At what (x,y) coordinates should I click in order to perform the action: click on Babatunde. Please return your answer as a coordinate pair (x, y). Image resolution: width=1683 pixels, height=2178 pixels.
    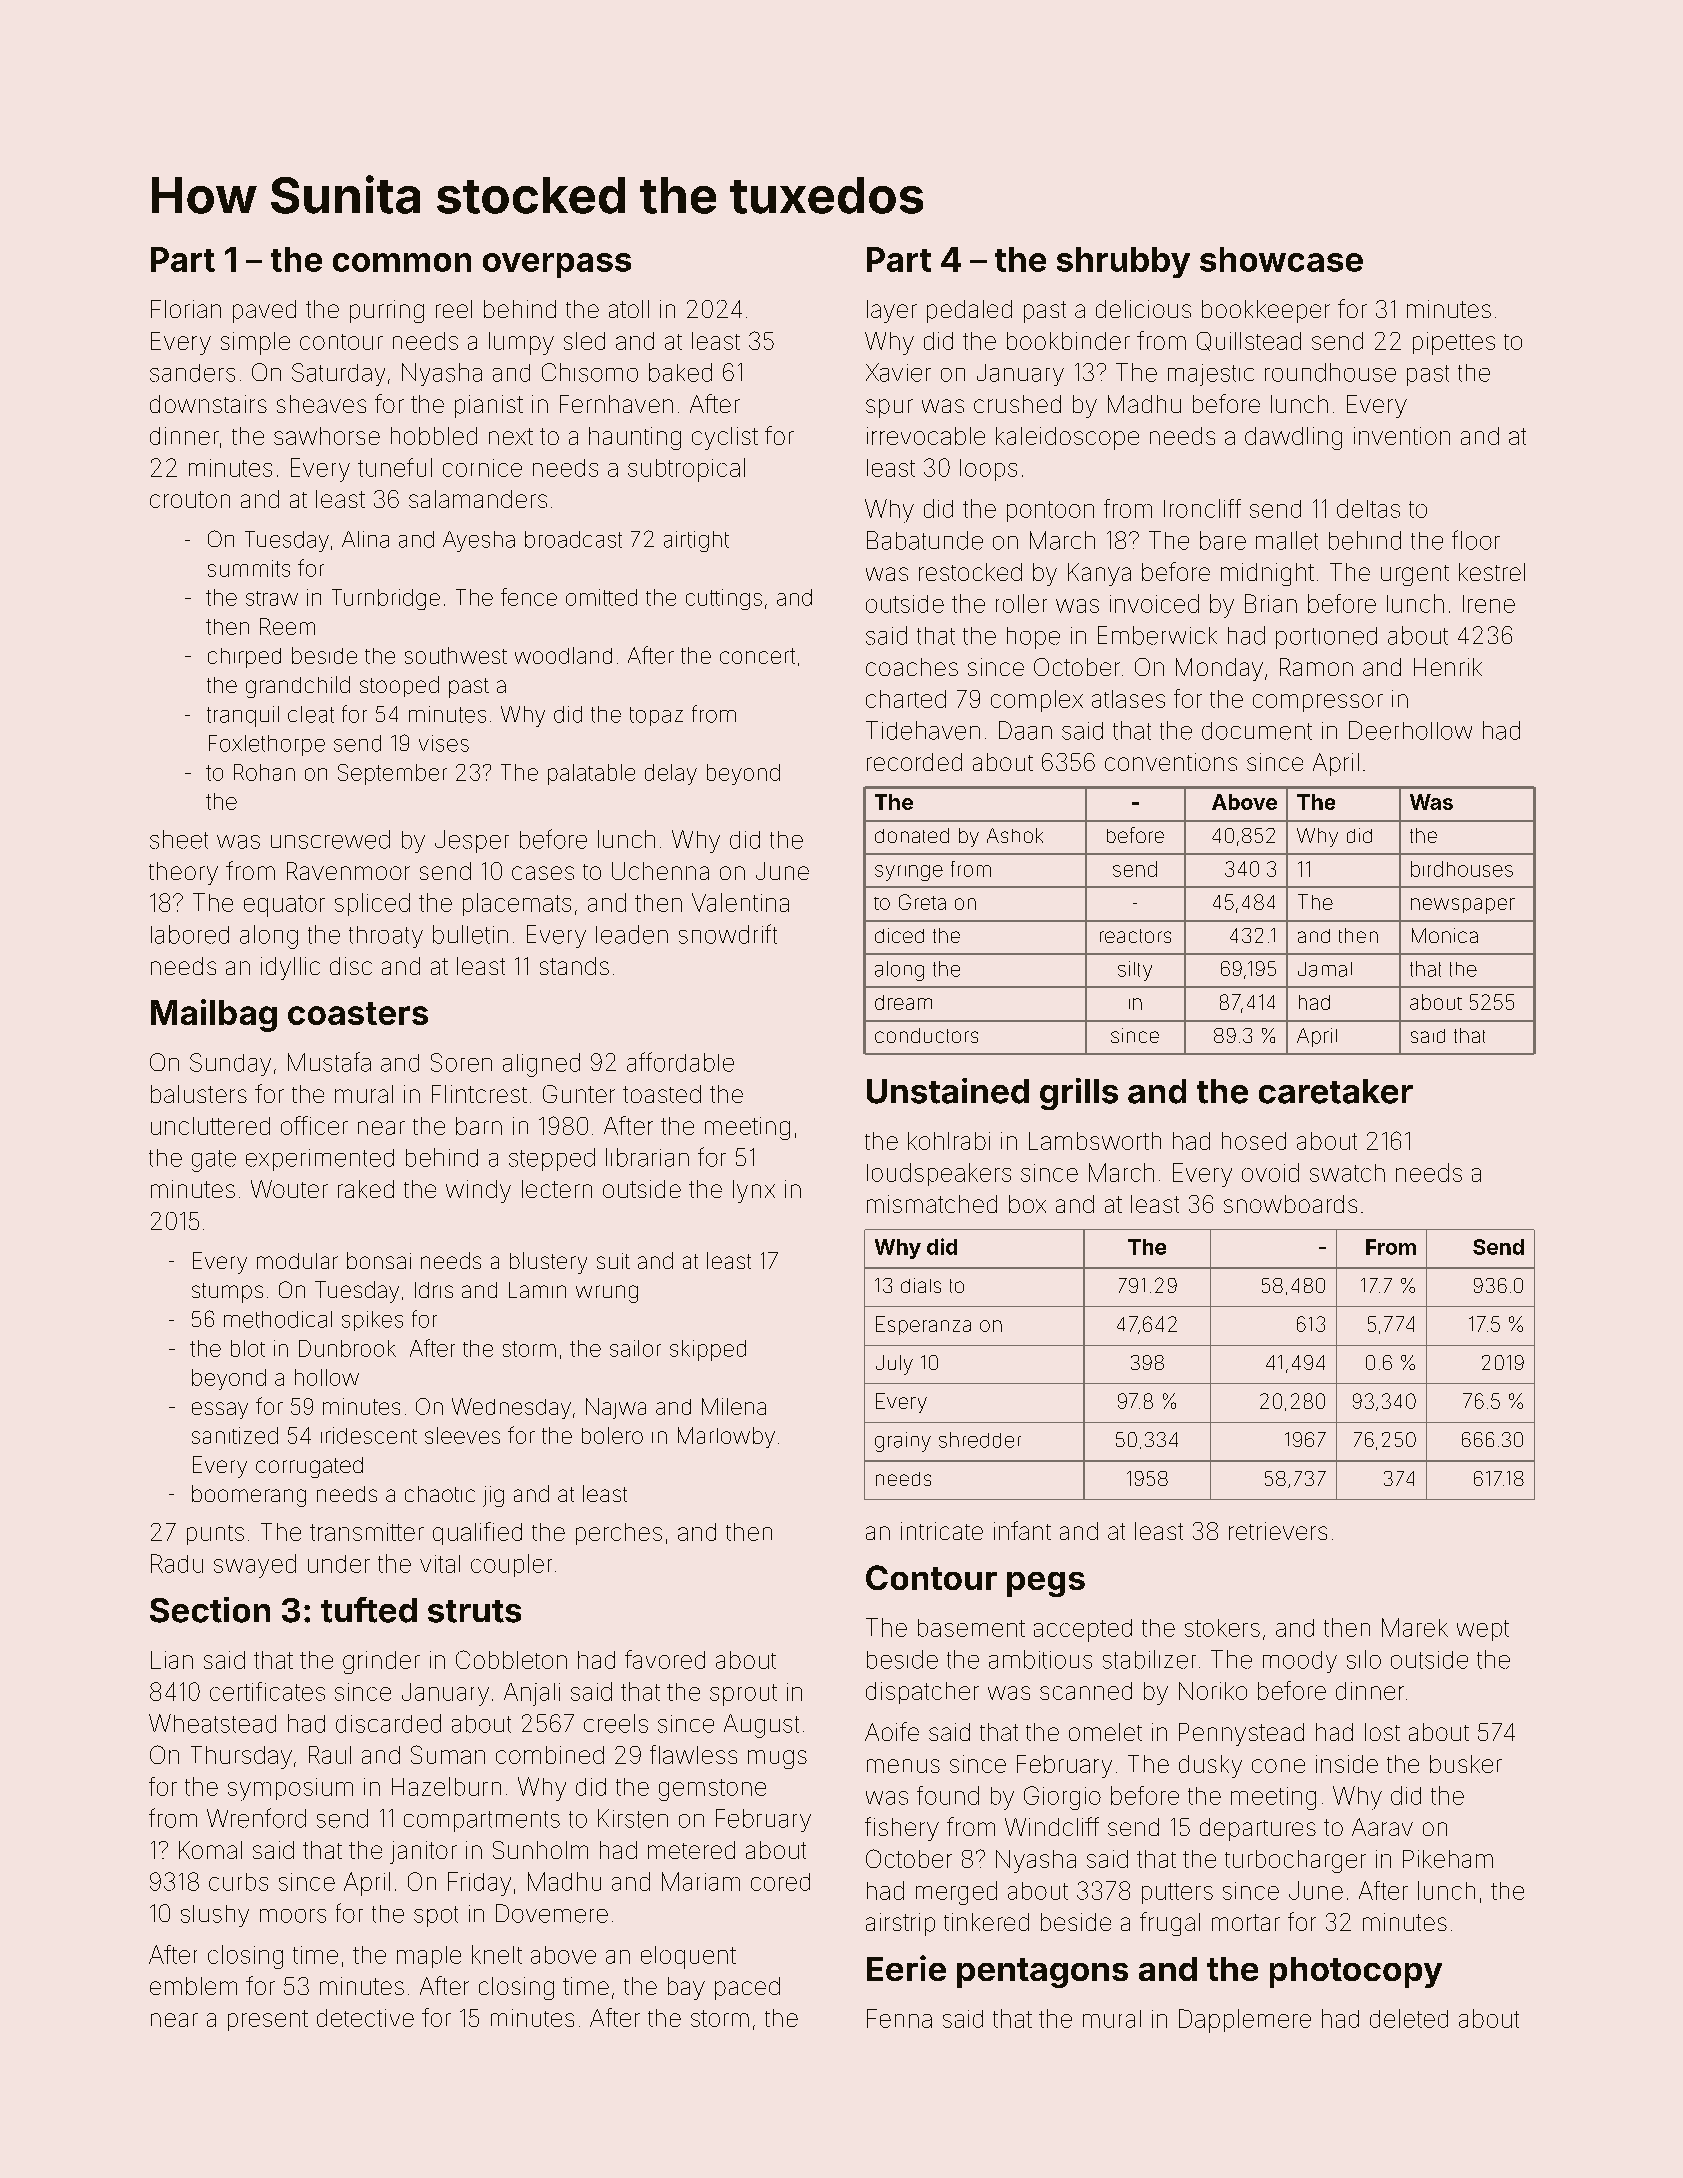
    Looking at the image, I should click on (925, 540).
